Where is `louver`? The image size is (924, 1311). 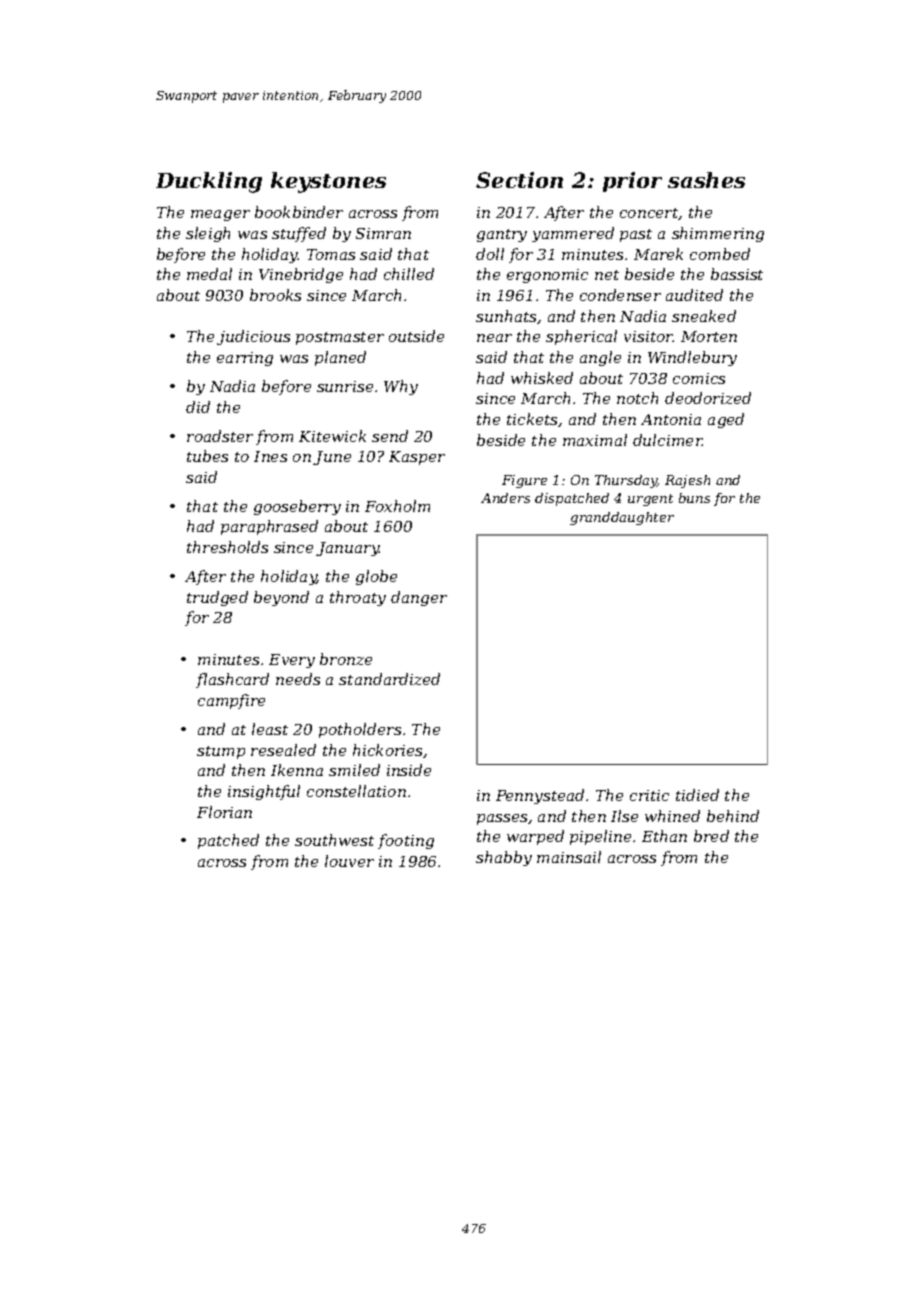 louver is located at coordinates (349, 861).
